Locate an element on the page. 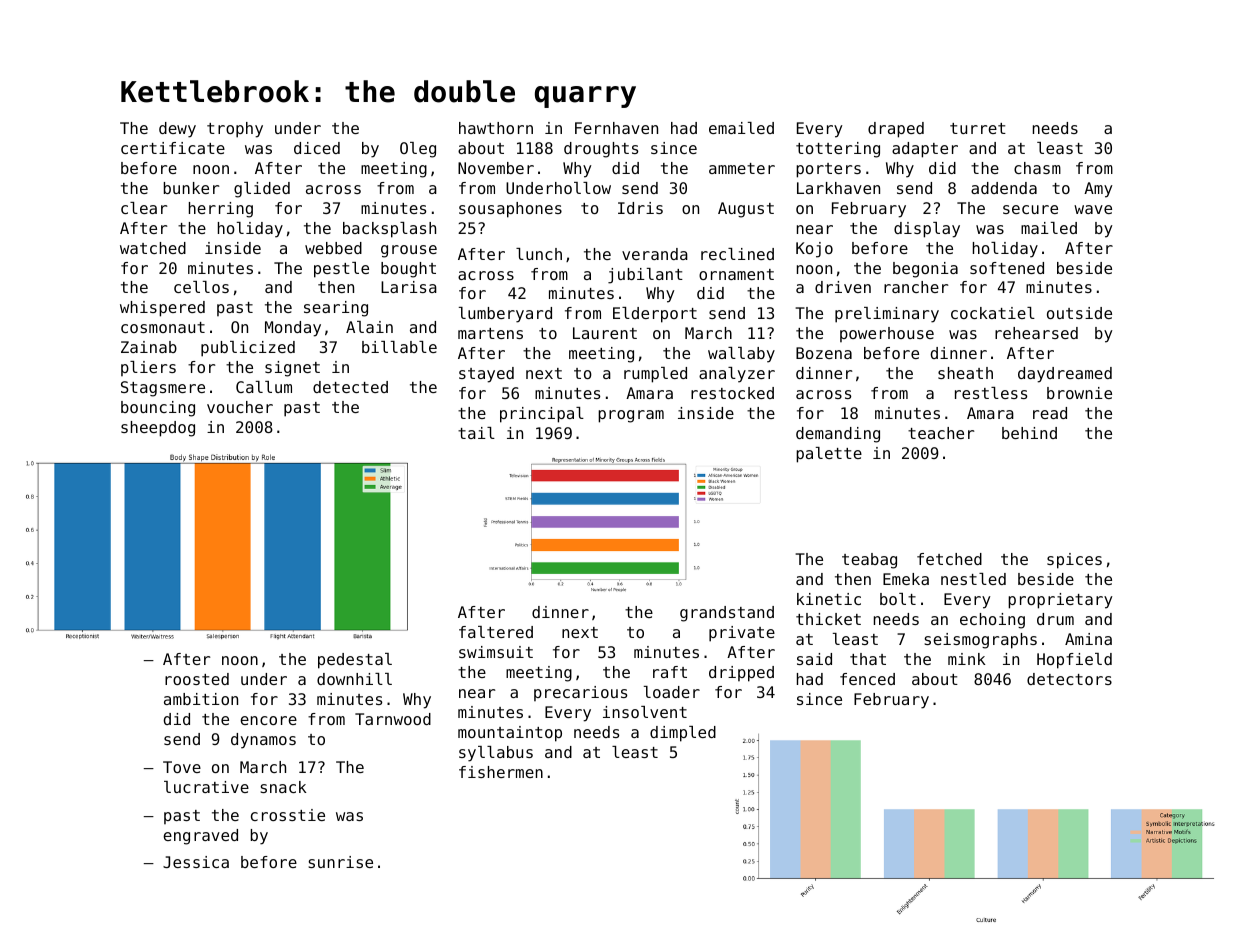 The image size is (1233, 952). syllabus is located at coordinates (496, 754).
